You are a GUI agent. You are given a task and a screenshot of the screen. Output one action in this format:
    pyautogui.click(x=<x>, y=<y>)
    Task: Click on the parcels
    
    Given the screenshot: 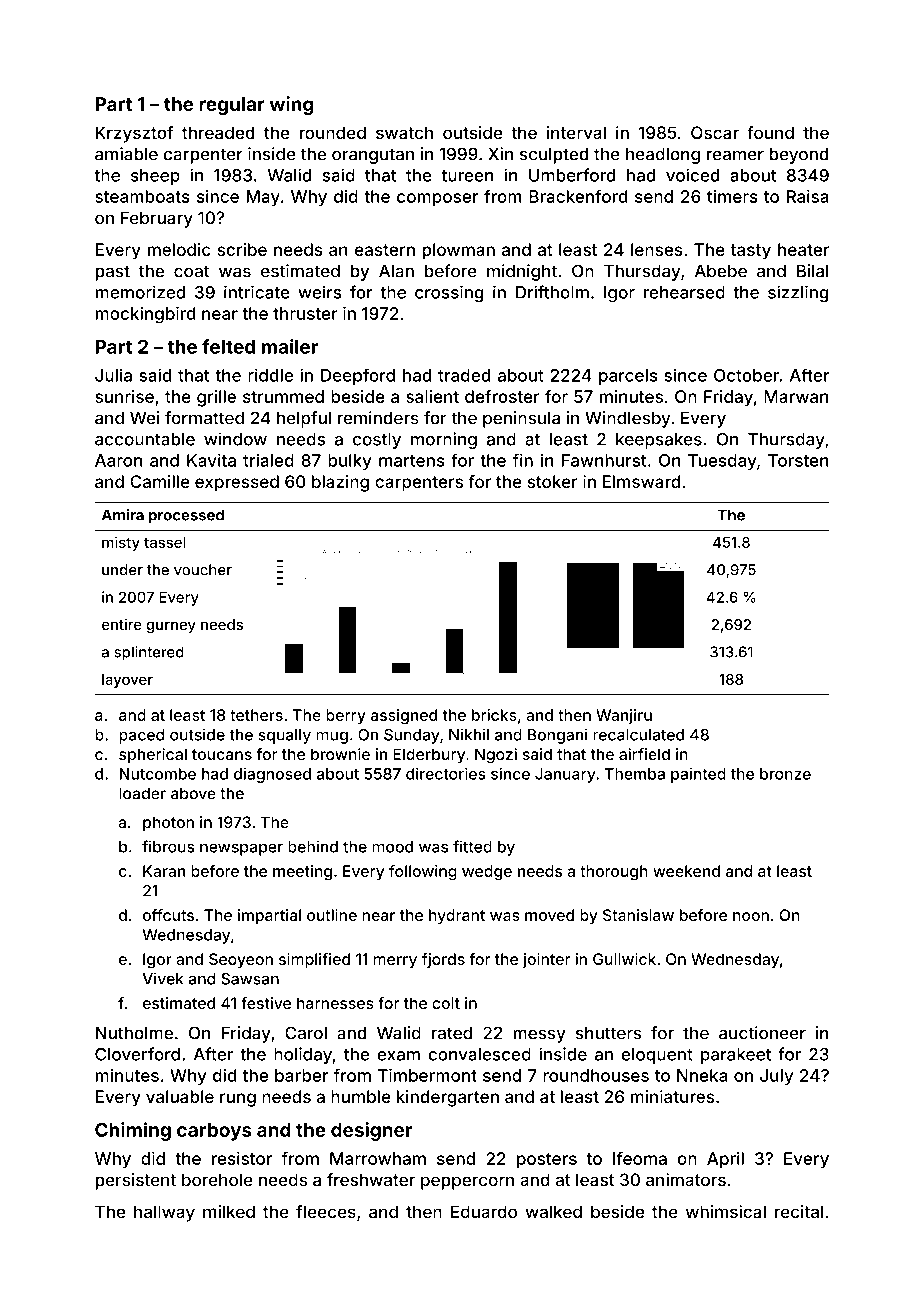 What is the action you would take?
    pyautogui.click(x=628, y=377)
